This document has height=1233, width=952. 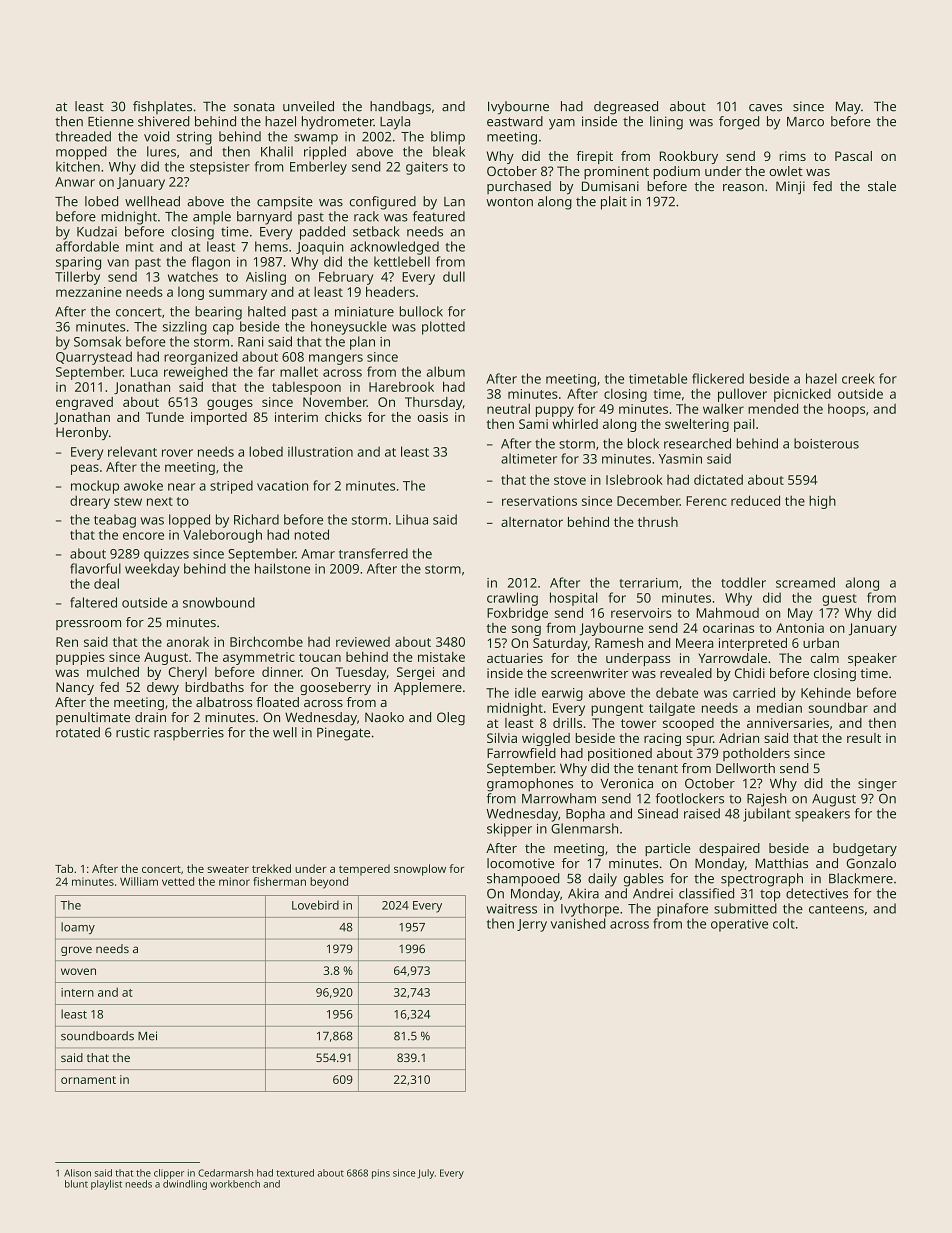 What do you see at coordinates (162, 107) in the document?
I see `fishplates` at bounding box center [162, 107].
